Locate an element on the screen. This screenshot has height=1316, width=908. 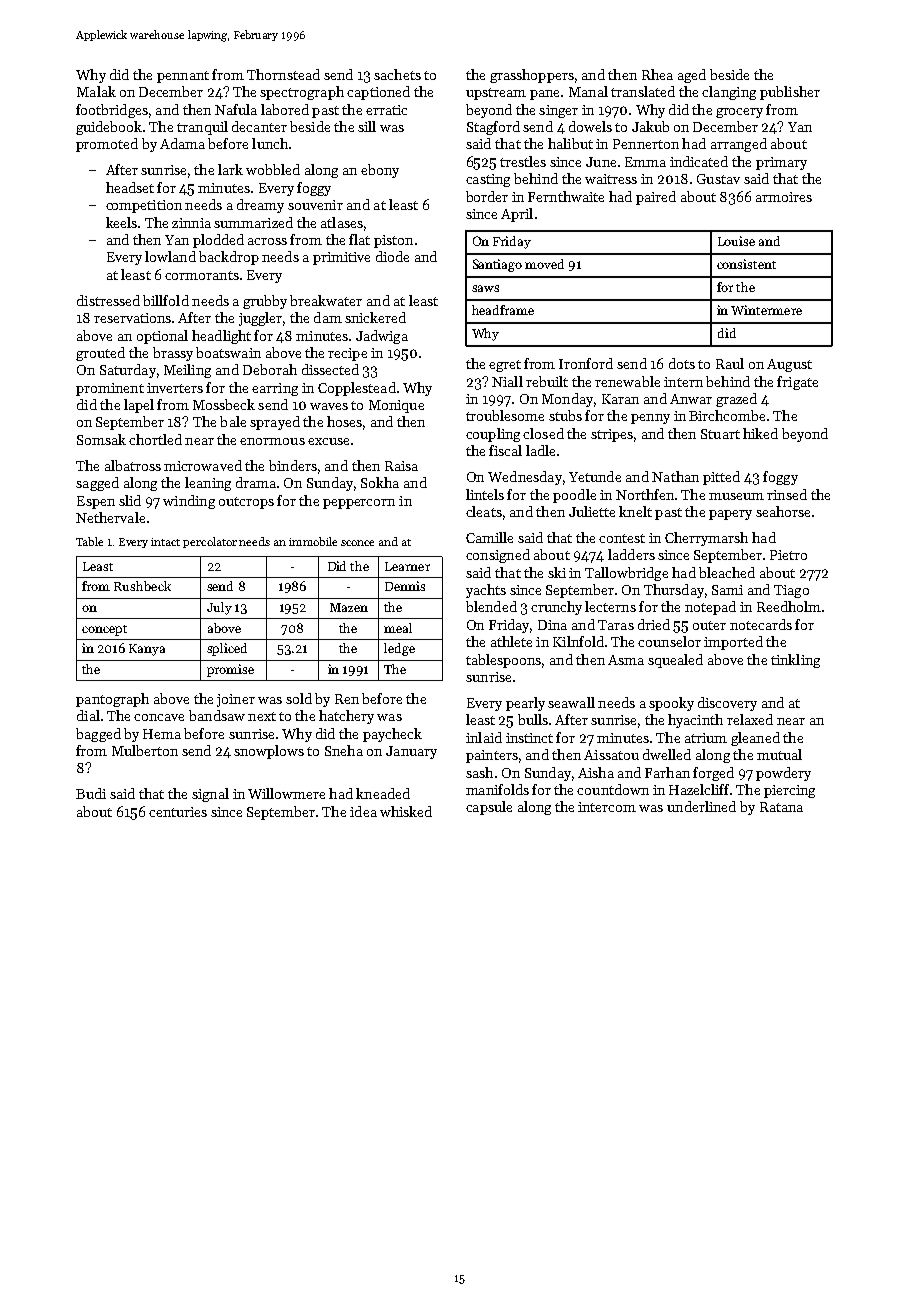
spooky is located at coordinates (671, 704).
